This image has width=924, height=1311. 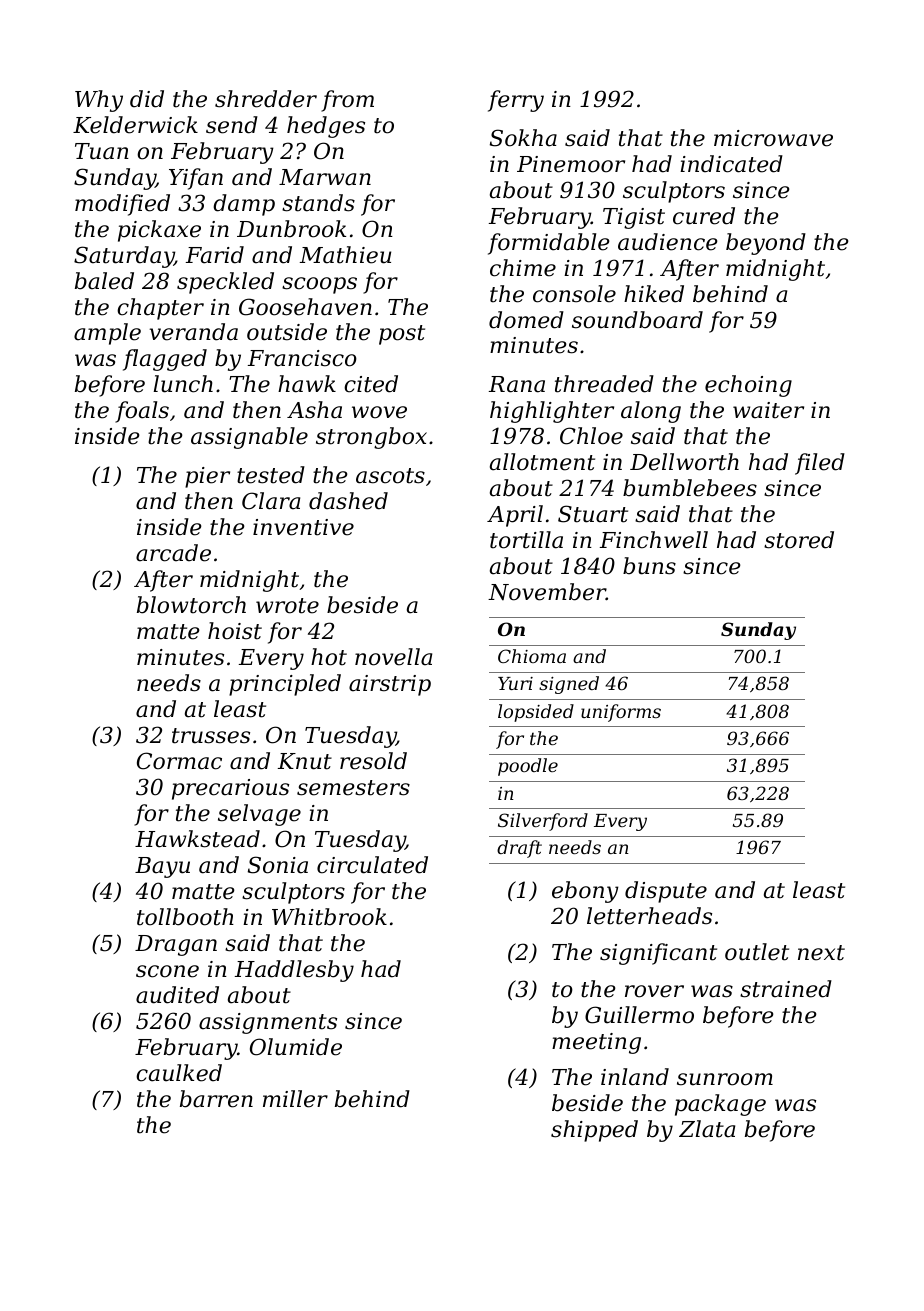 I want to click on did, so click(x=147, y=99).
